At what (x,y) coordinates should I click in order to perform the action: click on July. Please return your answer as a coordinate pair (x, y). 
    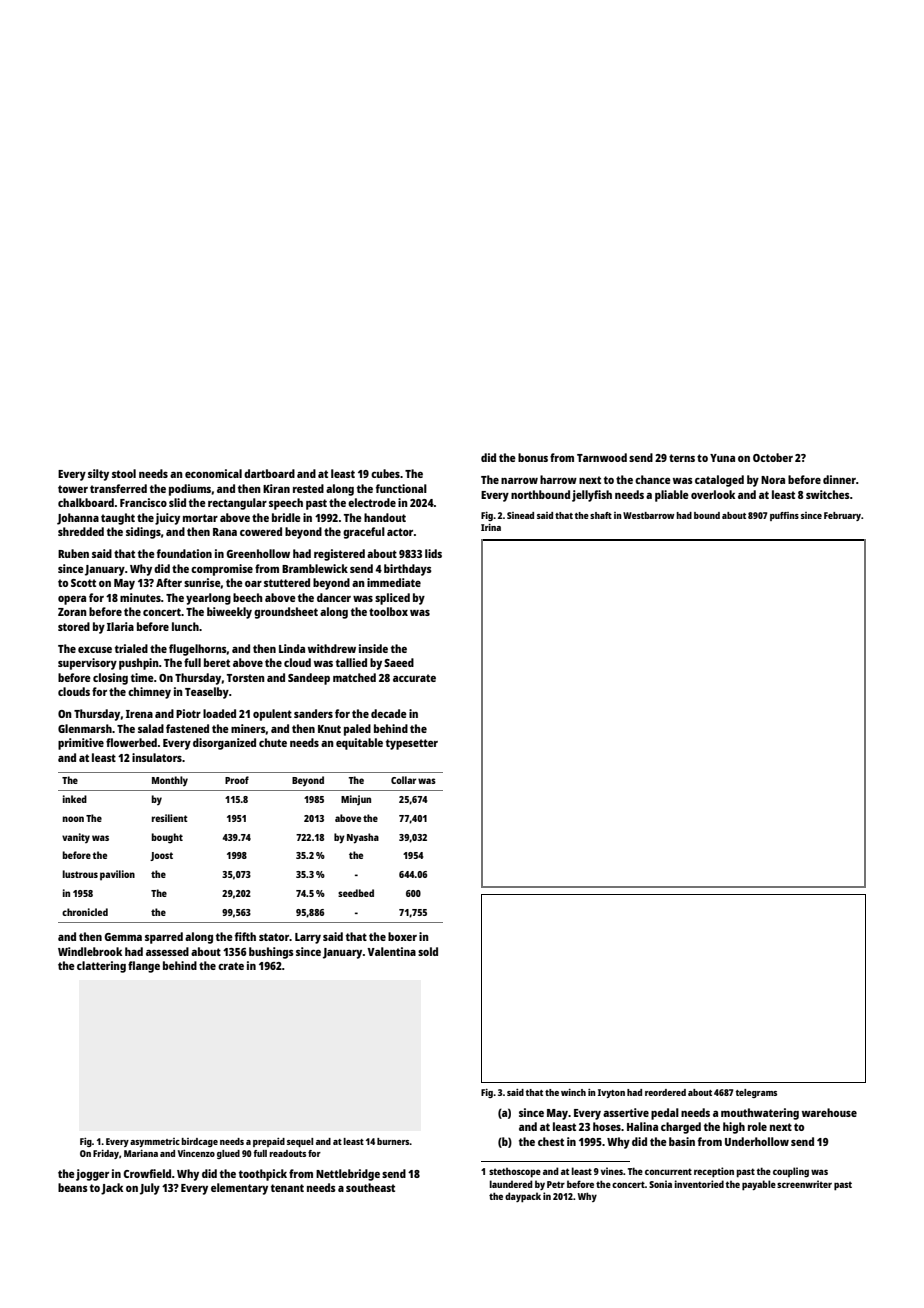
    Looking at the image, I should click on (150, 1189).
